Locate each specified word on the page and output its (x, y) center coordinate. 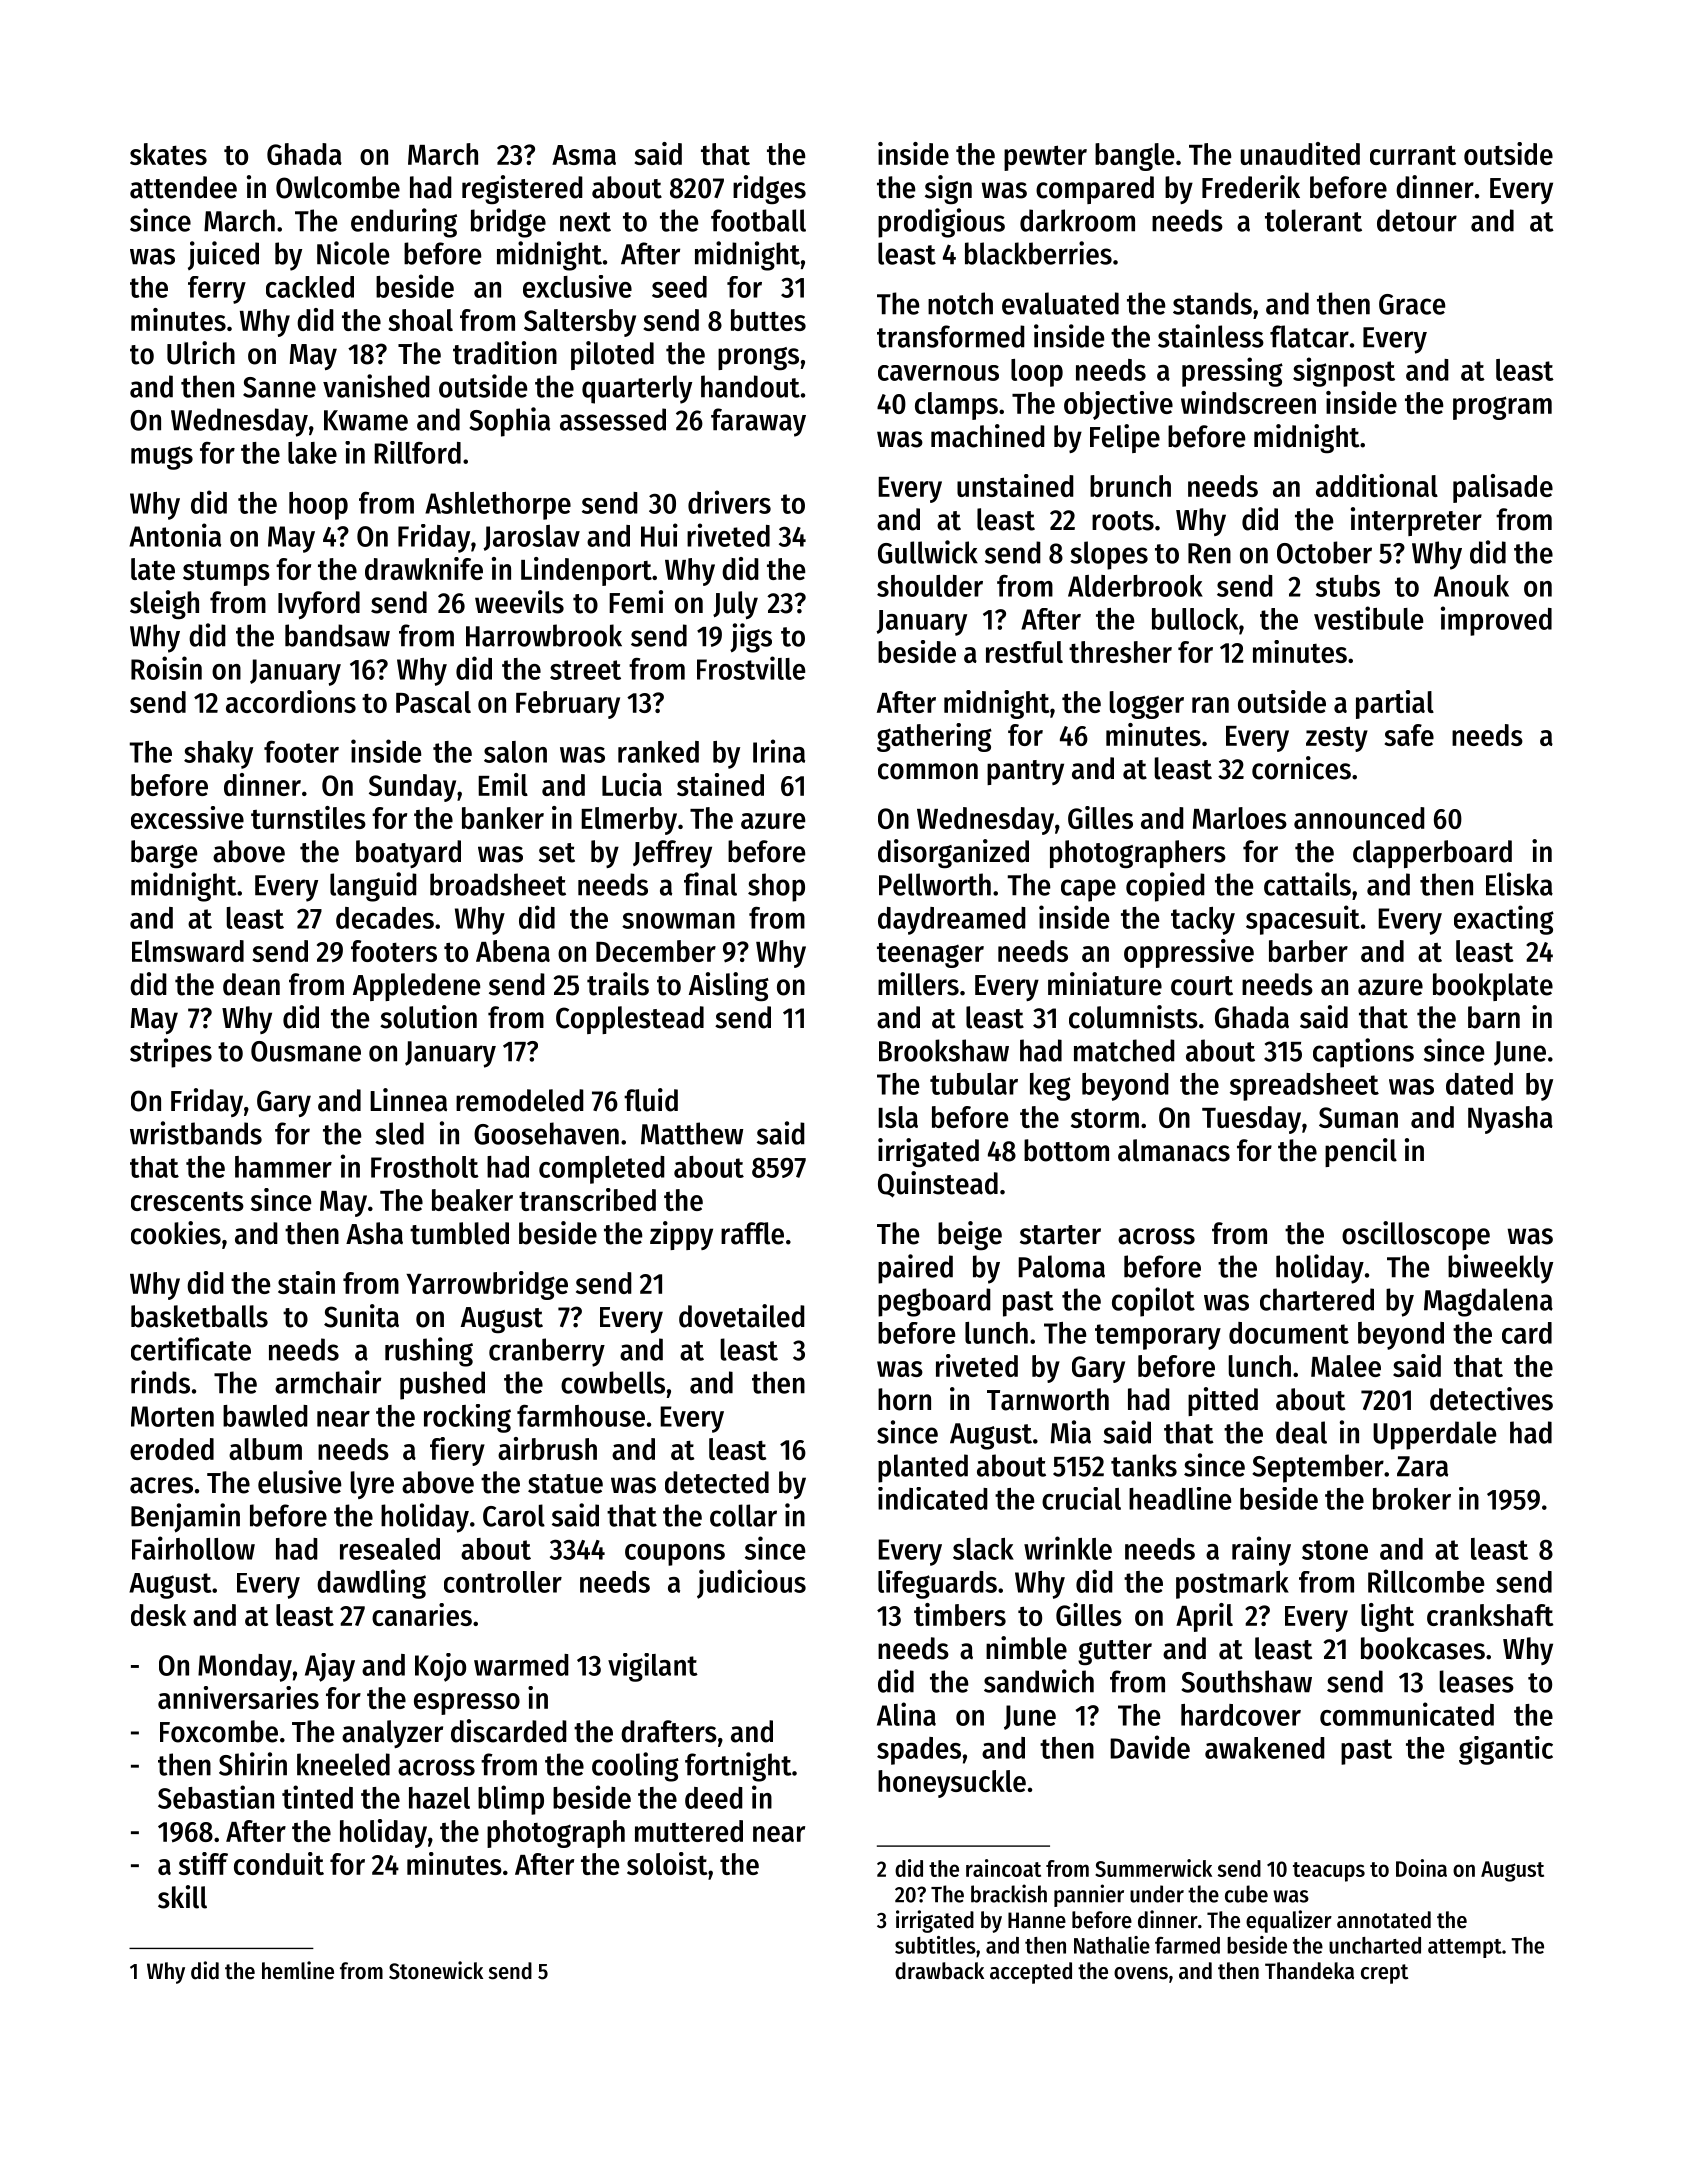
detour (1417, 220)
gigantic (1506, 1750)
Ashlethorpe (498, 506)
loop (1037, 373)
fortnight (738, 1767)
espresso (467, 1704)
